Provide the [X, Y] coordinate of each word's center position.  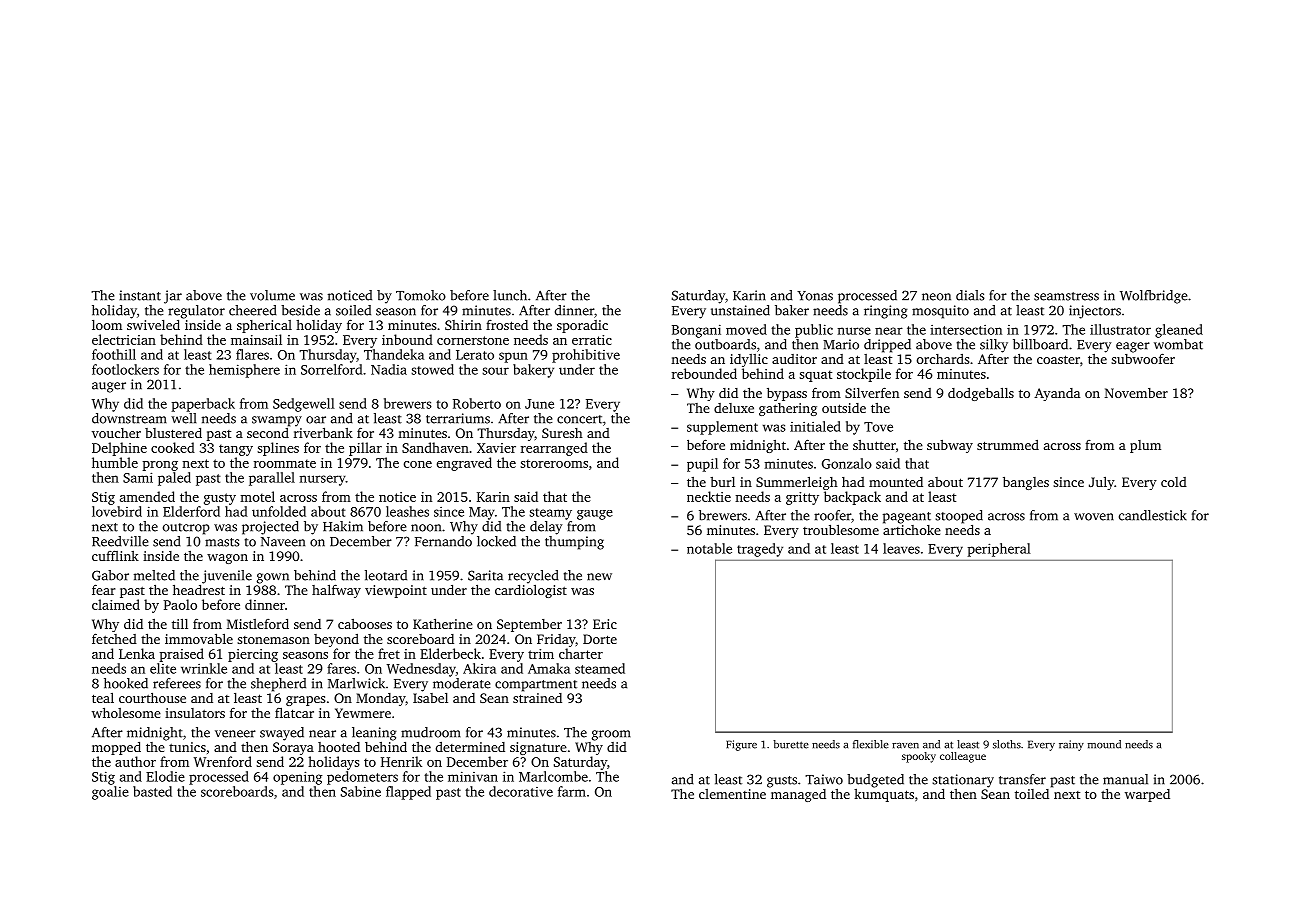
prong [160, 466]
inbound [407, 339]
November [1136, 393]
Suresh [562, 433]
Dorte [600, 639]
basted [152, 791]
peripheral [999, 550]
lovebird [117, 511]
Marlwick [356, 683]
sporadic [582, 326]
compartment [536, 686]
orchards [943, 359]
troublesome [841, 529]
